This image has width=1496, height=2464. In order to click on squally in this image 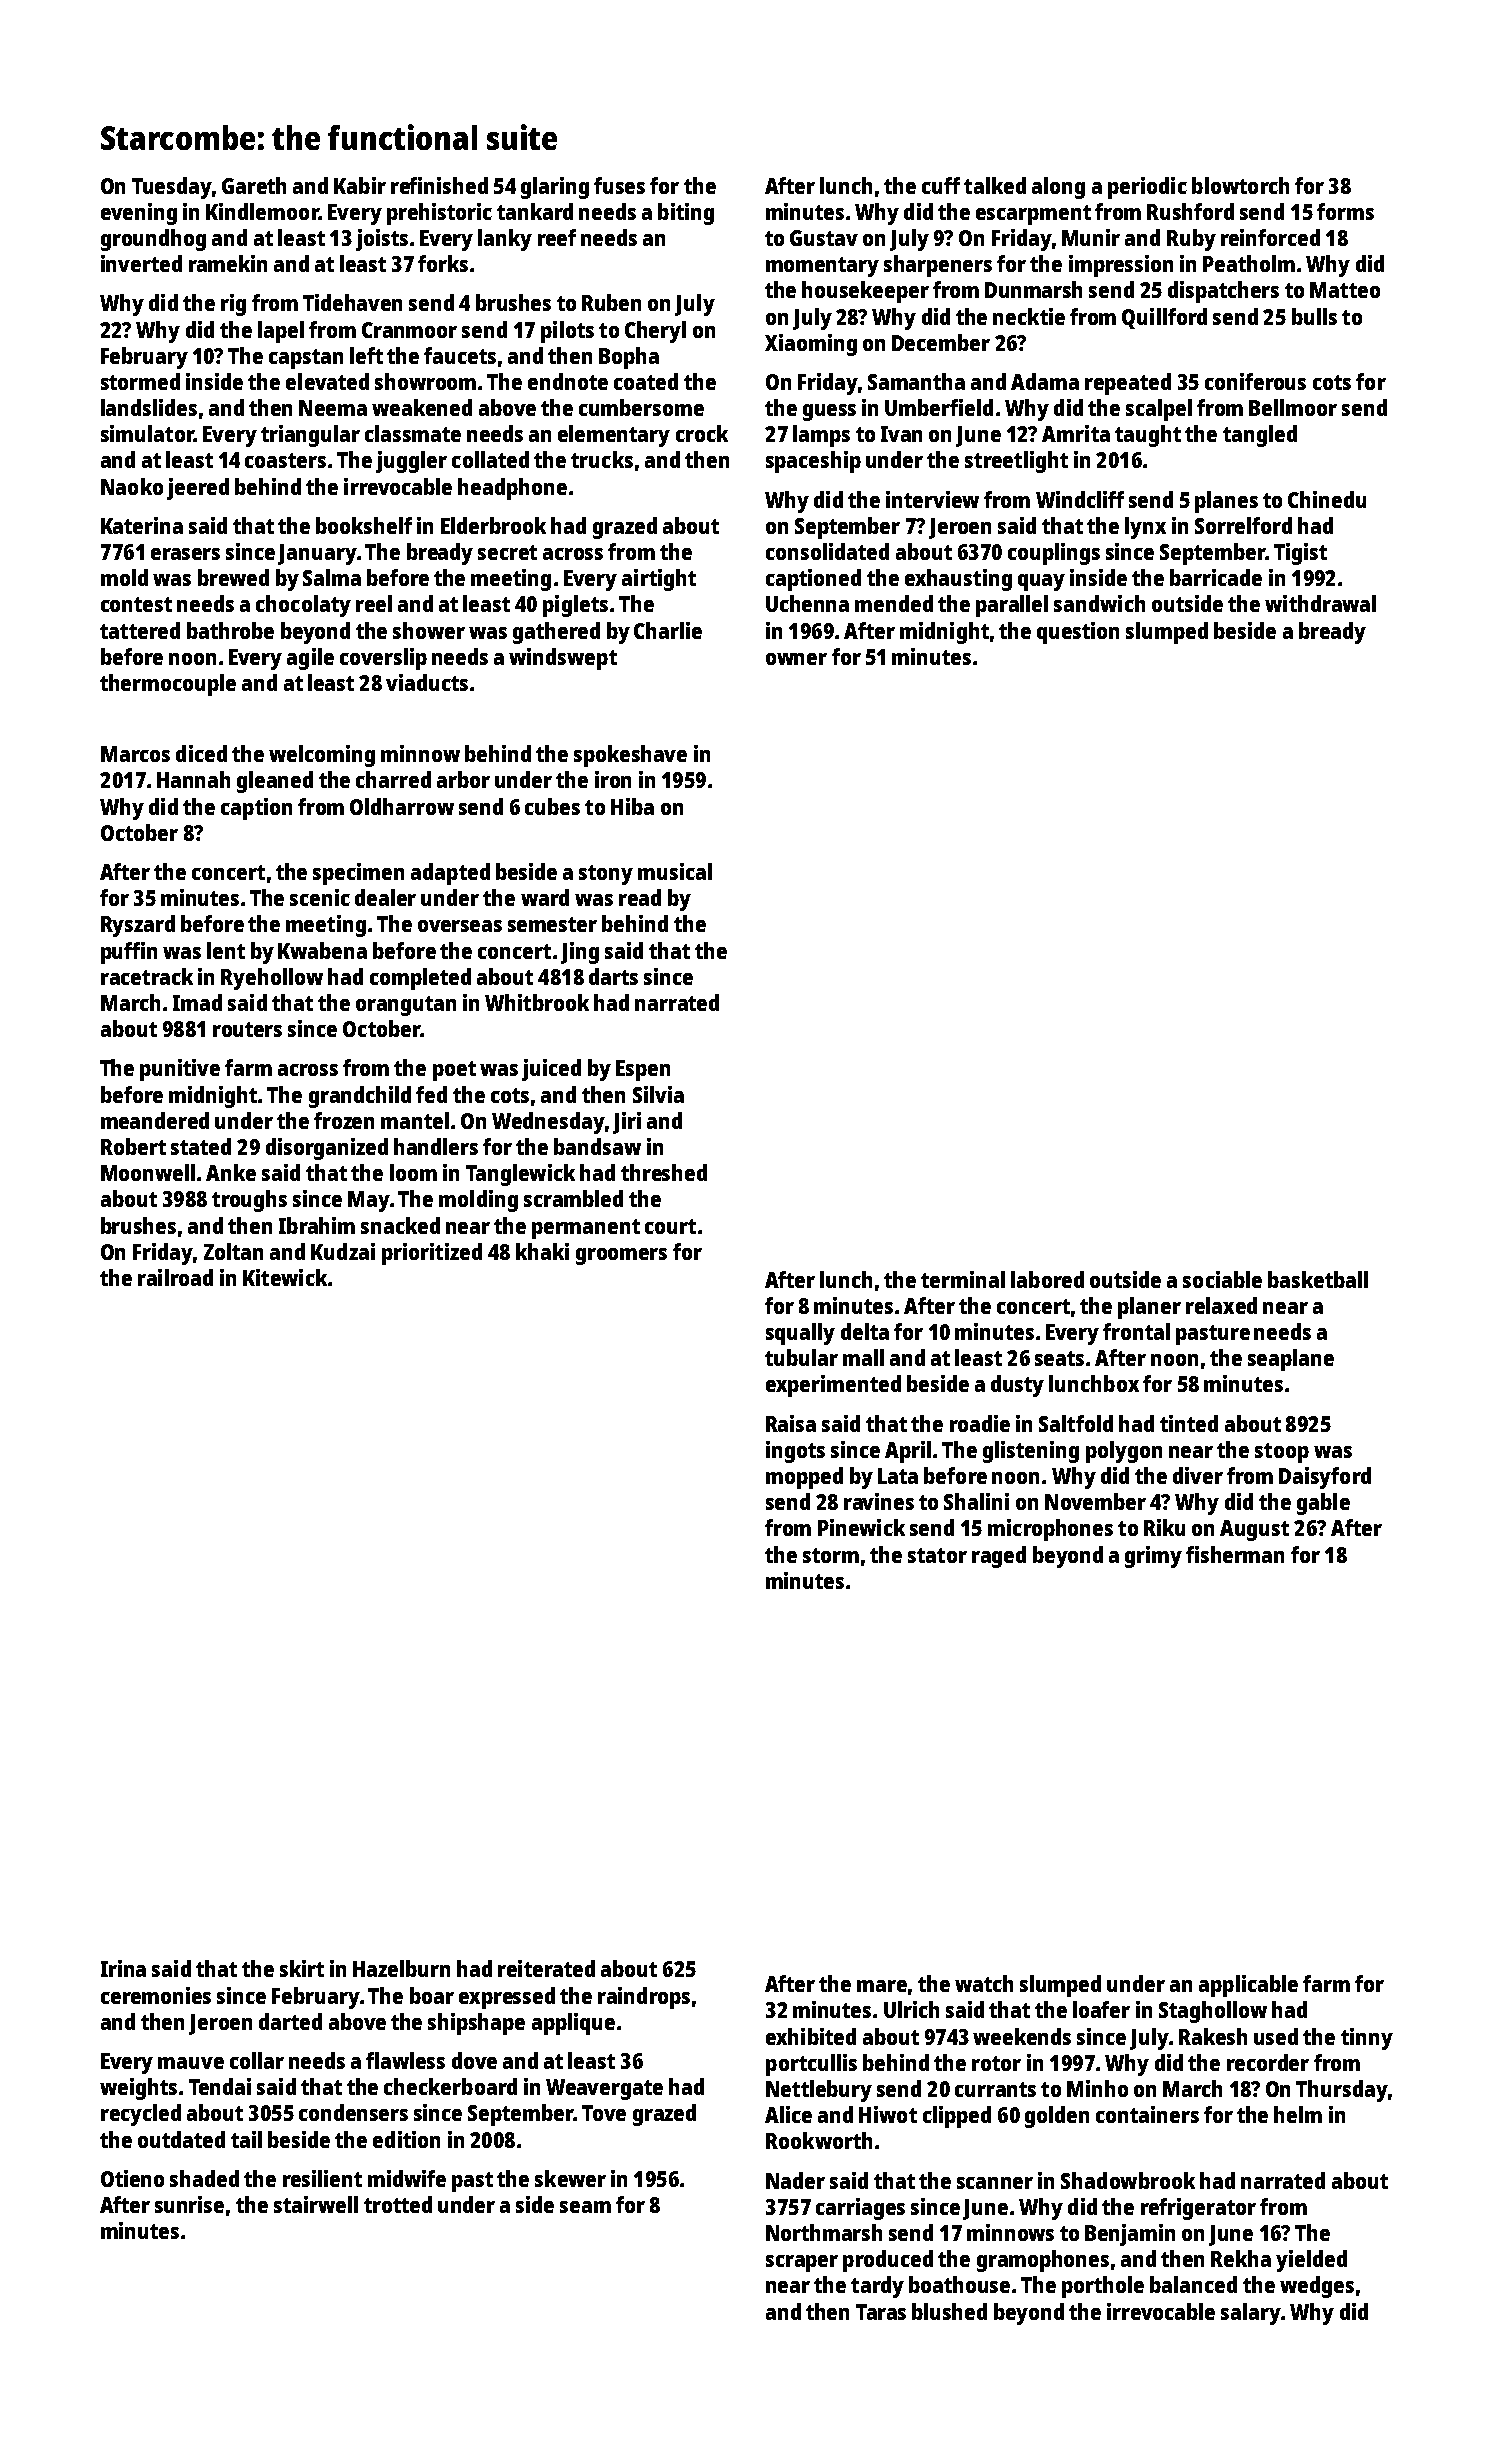, I will do `click(800, 1334)`.
